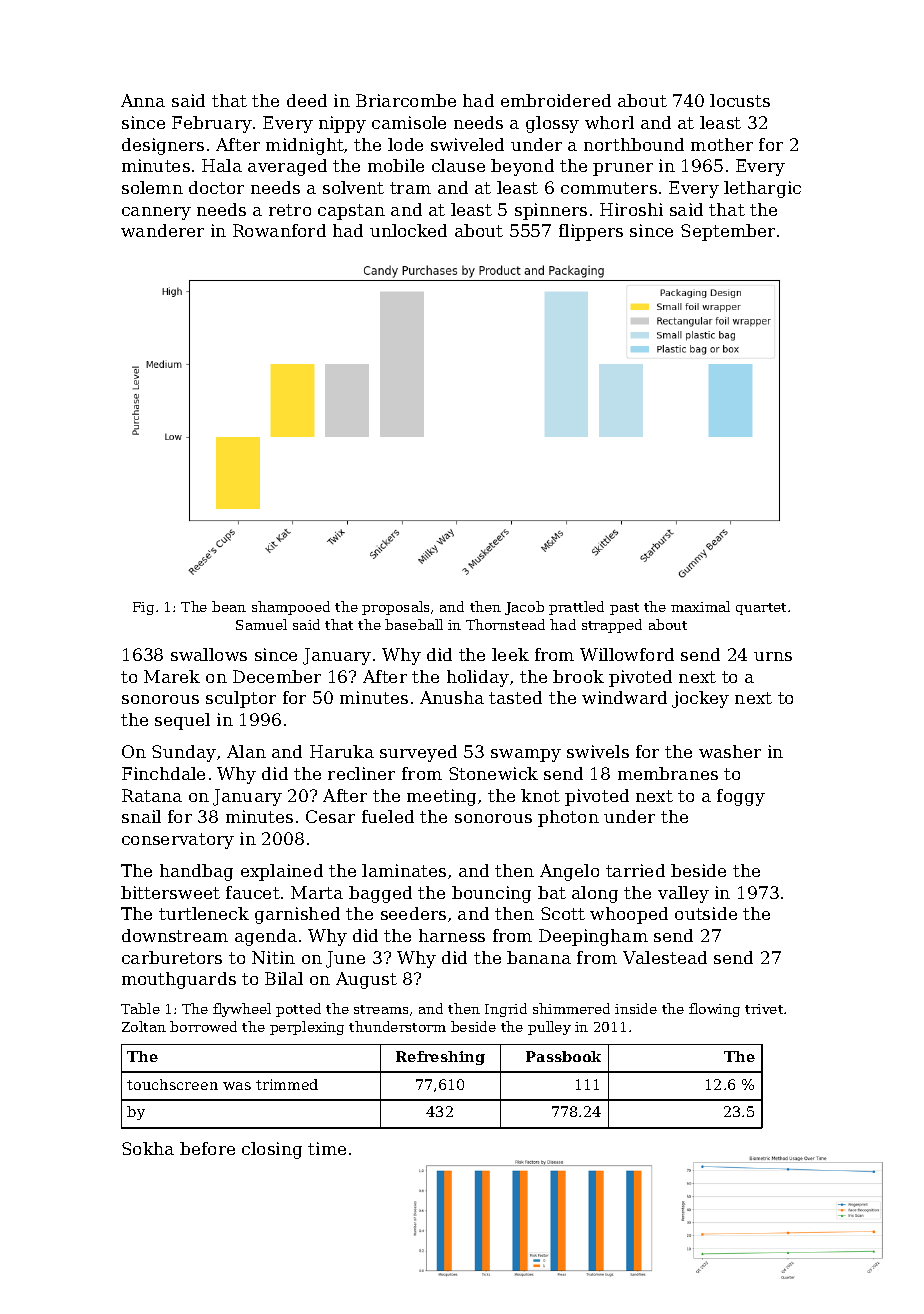  What do you see at coordinates (307, 100) in the screenshot?
I see `deed` at bounding box center [307, 100].
